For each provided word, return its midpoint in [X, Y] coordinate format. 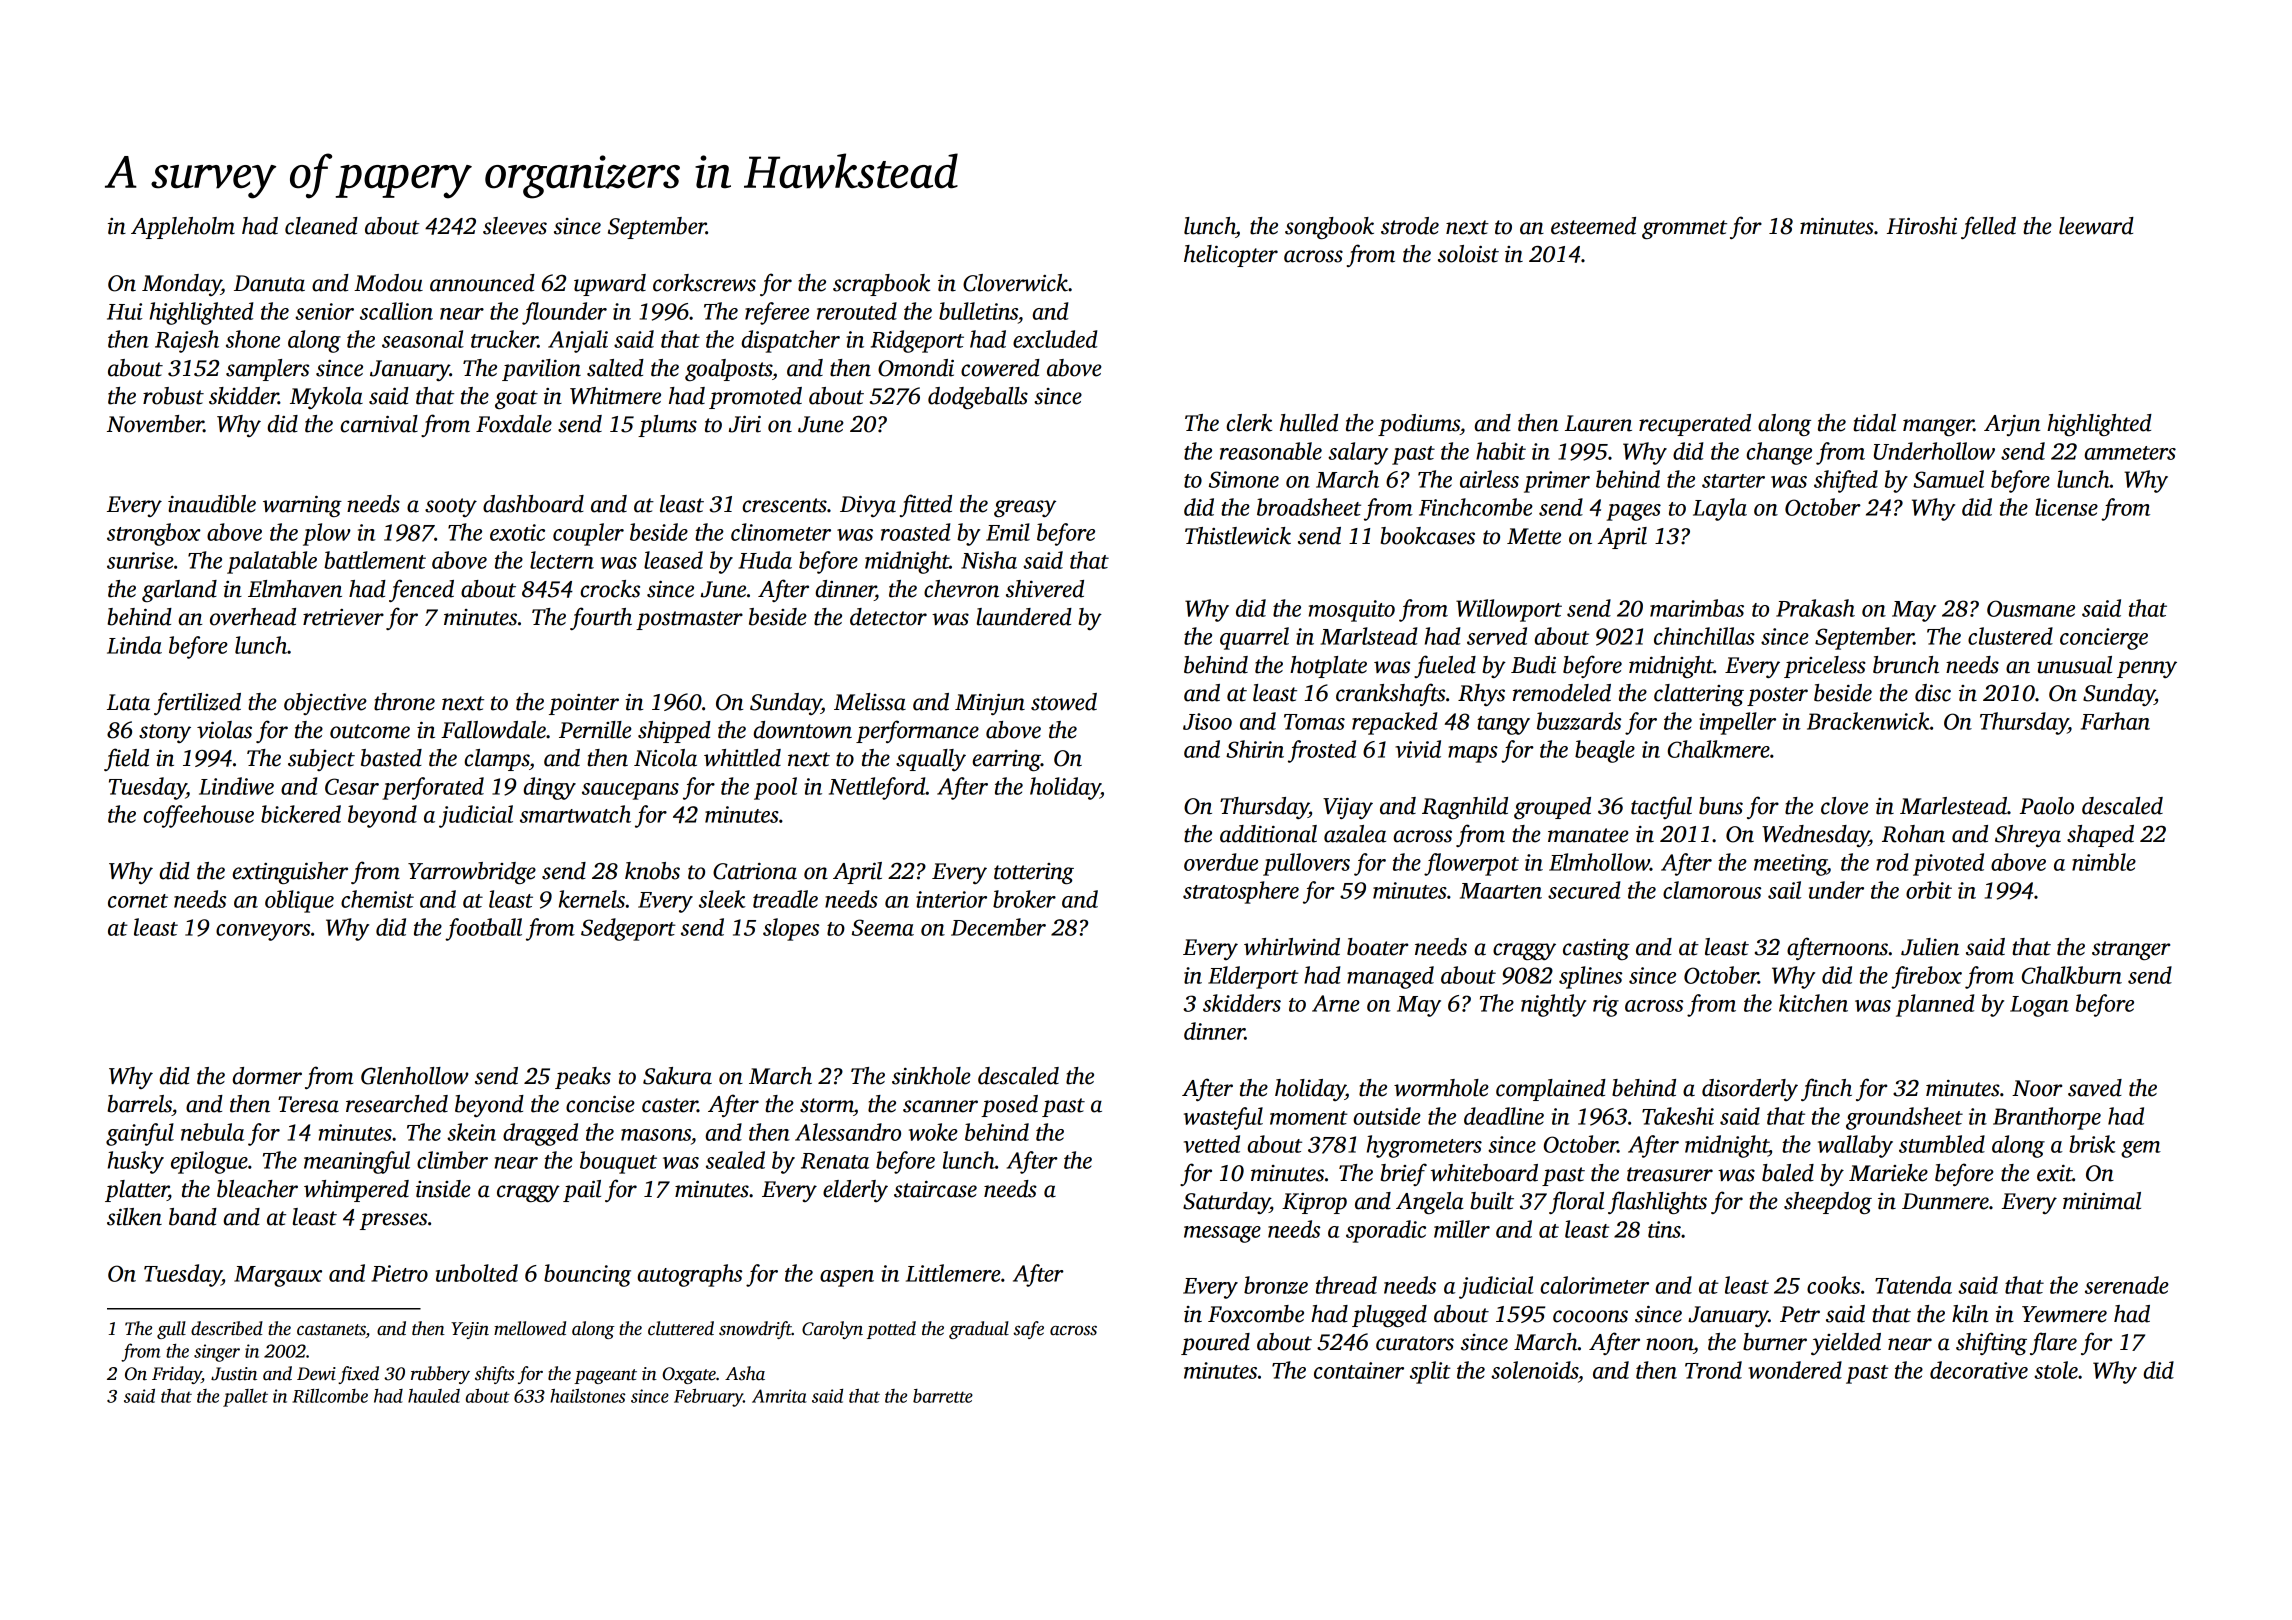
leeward [2096, 226]
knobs [652, 871]
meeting [1790, 865]
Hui [124, 311]
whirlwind [1292, 947]
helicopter [1231, 256]
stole [2056, 1370]
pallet [245, 1398]
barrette [943, 1396]
